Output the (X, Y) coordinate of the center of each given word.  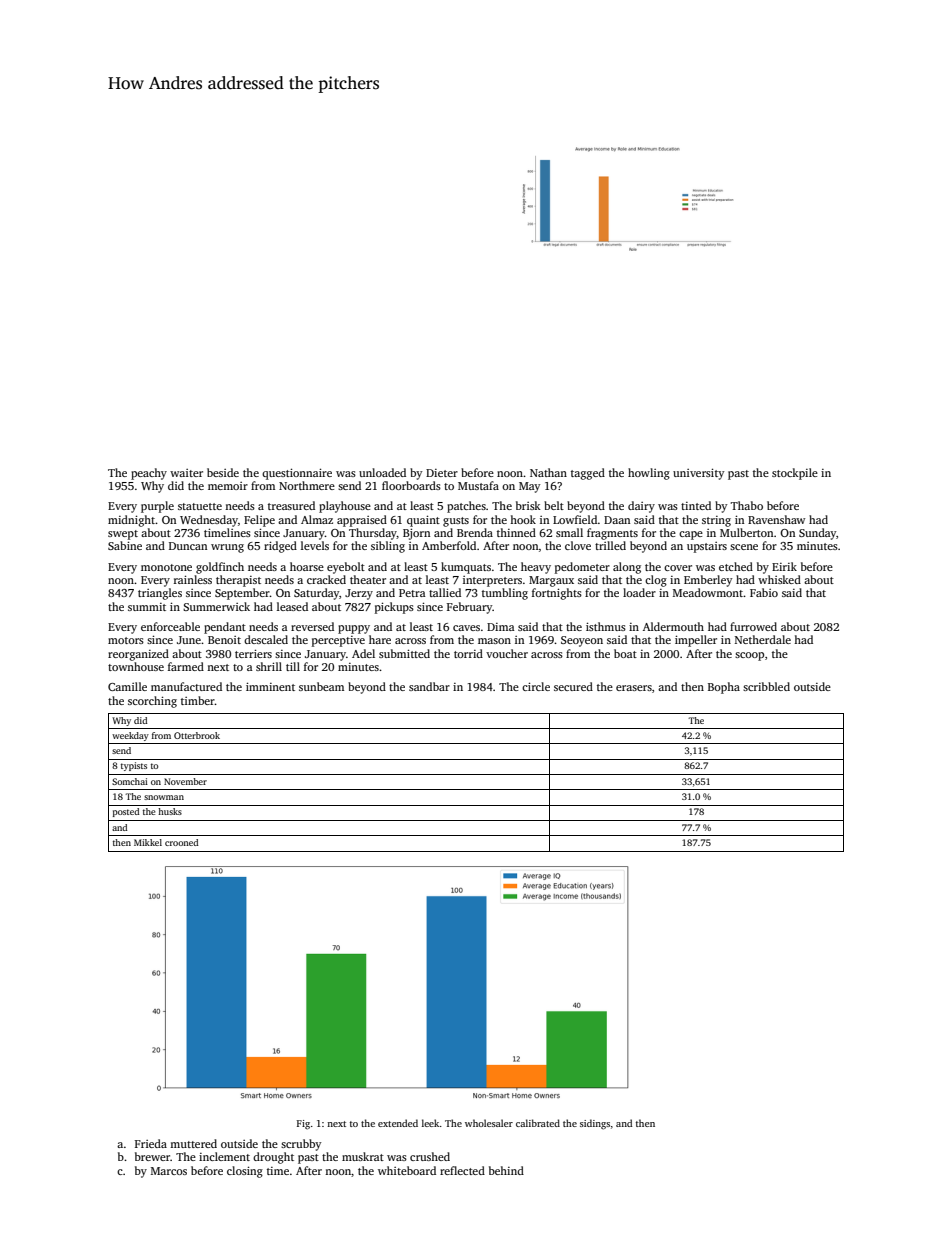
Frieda (151, 1143)
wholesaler (489, 1123)
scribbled (766, 686)
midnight (131, 521)
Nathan (548, 472)
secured (573, 686)
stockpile (795, 474)
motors (126, 640)
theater (368, 579)
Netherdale (763, 639)
